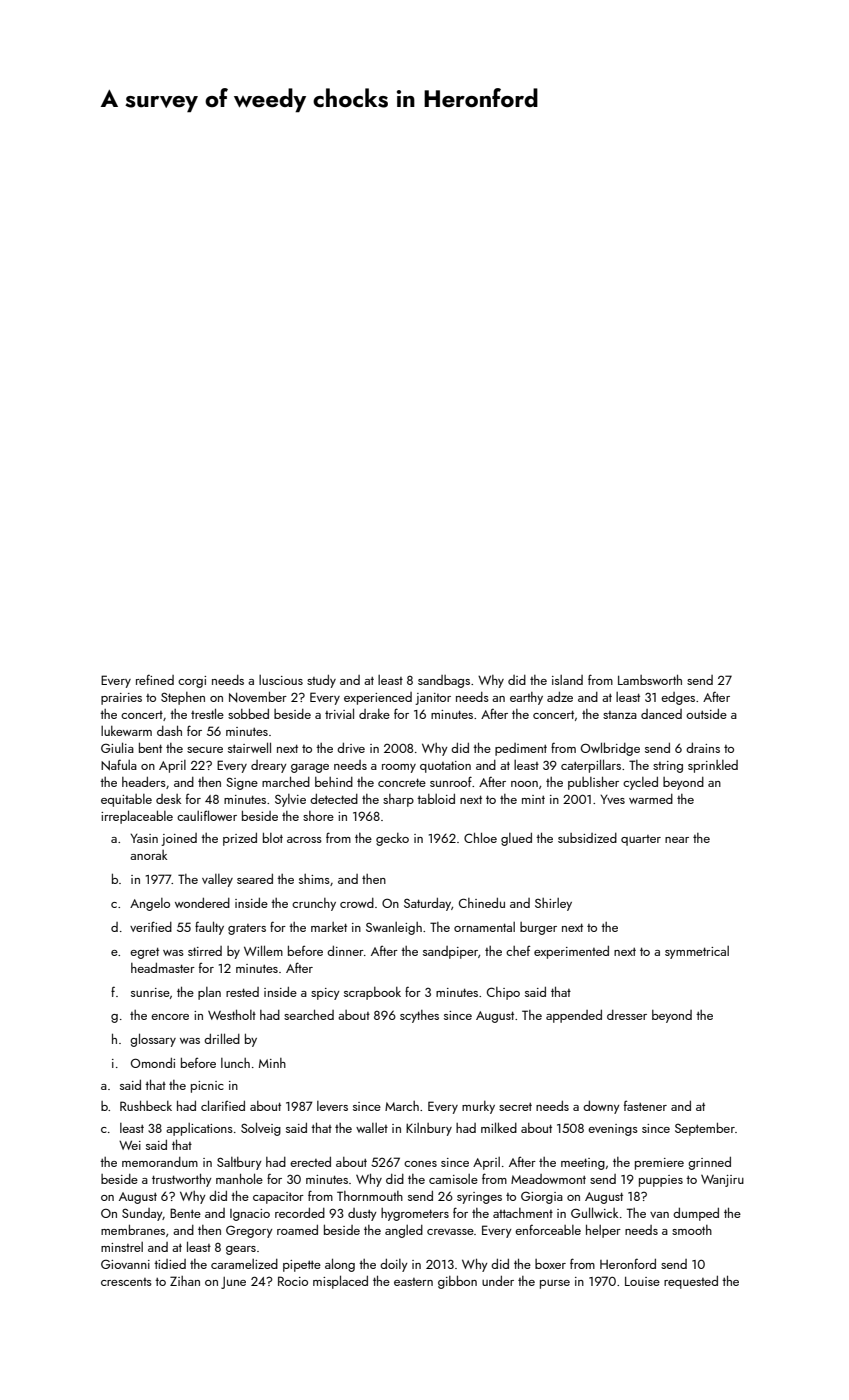  What do you see at coordinates (613, 1130) in the screenshot?
I see `evenings` at bounding box center [613, 1130].
